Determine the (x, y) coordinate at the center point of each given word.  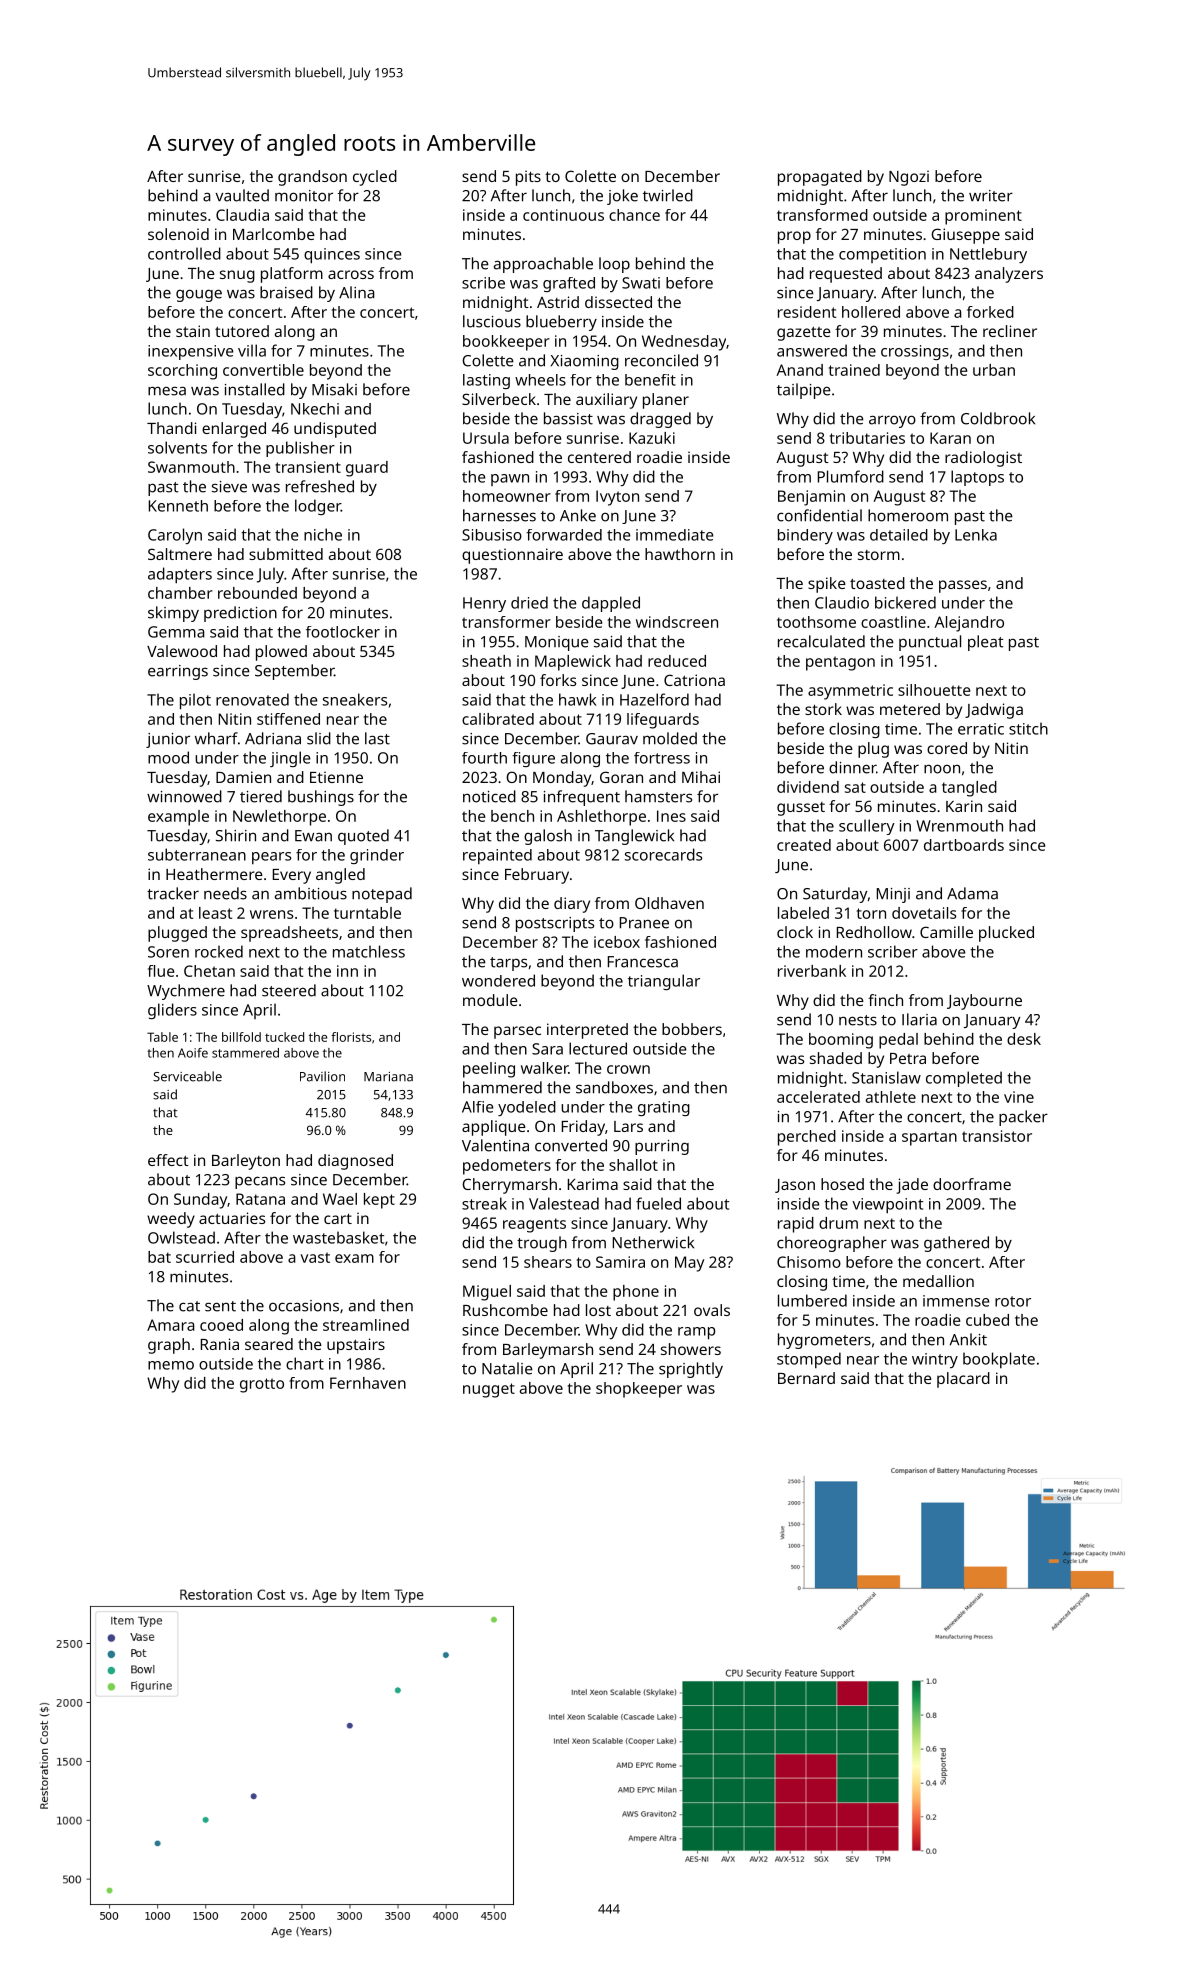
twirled (668, 195)
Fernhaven (368, 1383)
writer (991, 196)
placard (963, 1380)
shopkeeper (639, 1390)
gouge (199, 295)
